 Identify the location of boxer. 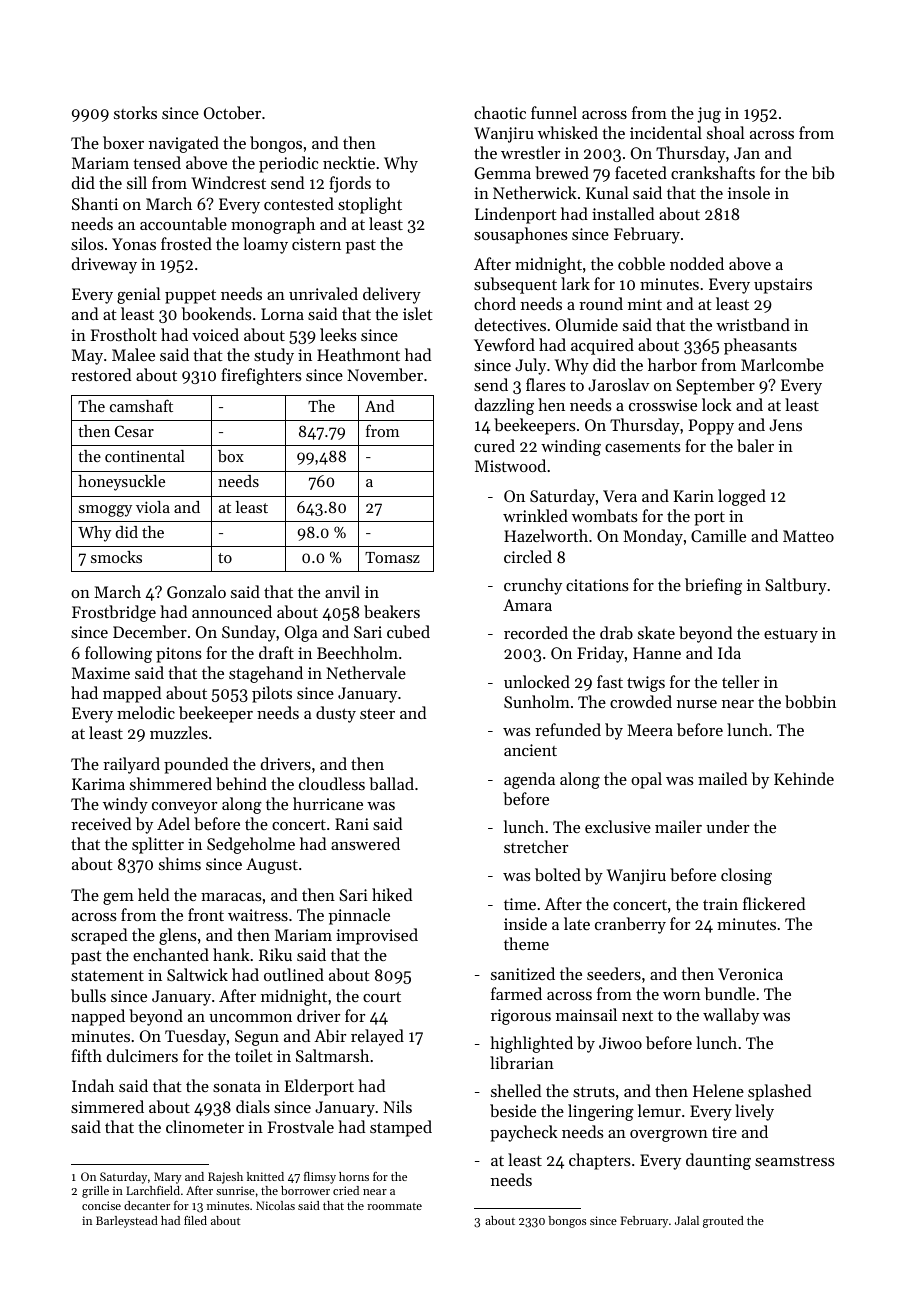
(123, 142).
